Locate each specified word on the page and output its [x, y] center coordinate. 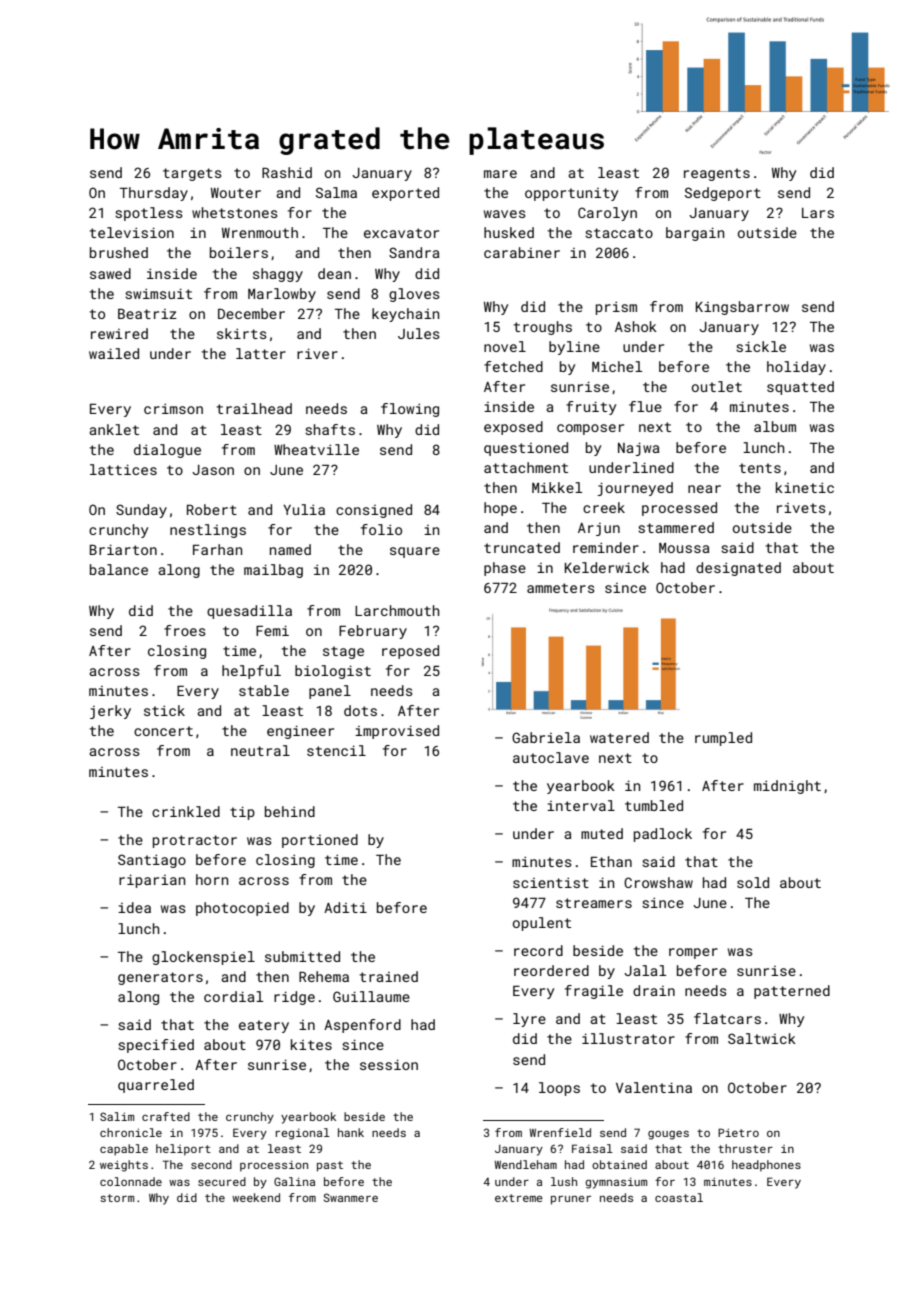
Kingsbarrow [742, 308]
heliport [183, 1150]
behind [290, 811]
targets [192, 174]
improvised [397, 732]
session [389, 1064]
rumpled [723, 739]
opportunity [571, 194]
